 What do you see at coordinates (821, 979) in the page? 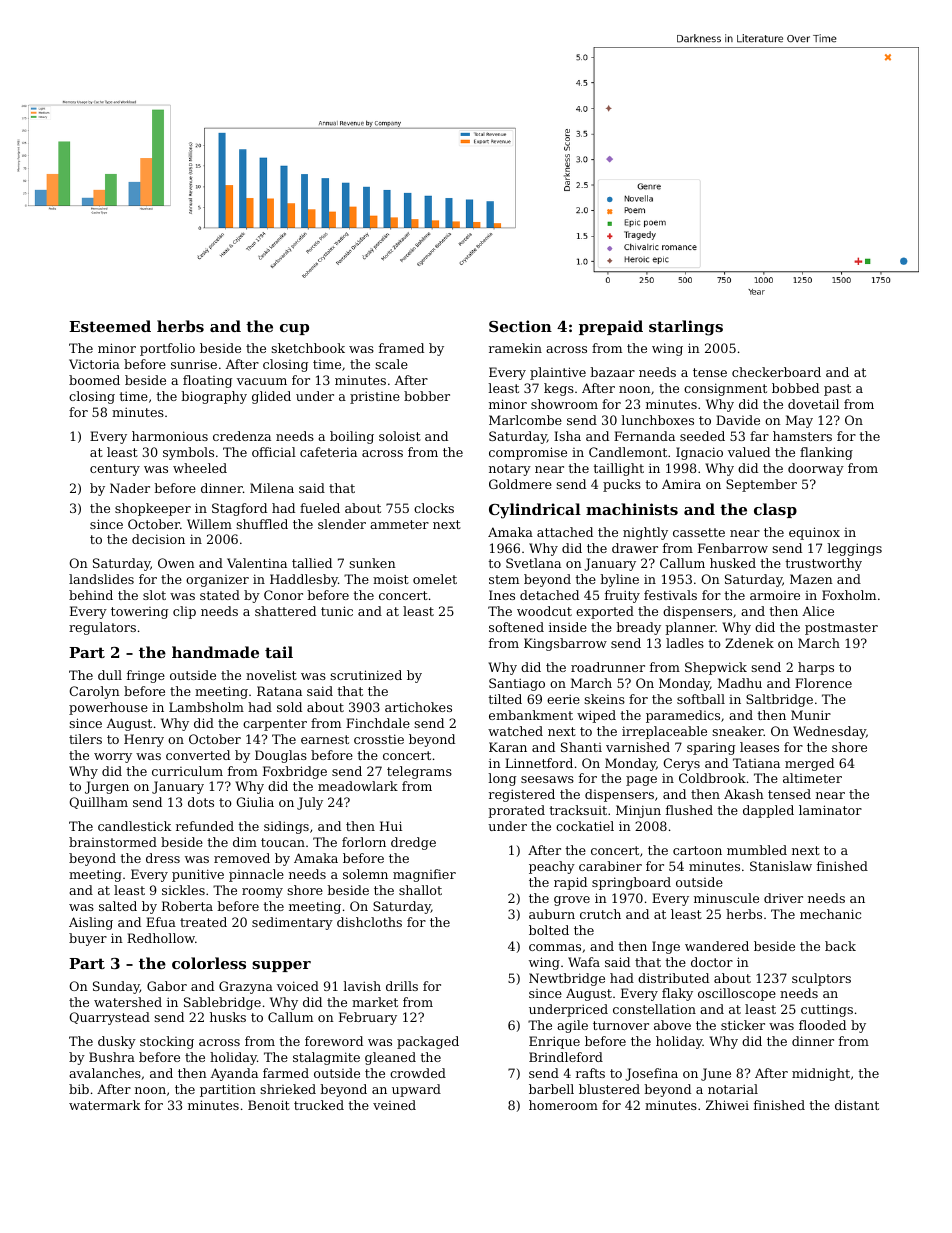
I see `sculptors` at bounding box center [821, 979].
